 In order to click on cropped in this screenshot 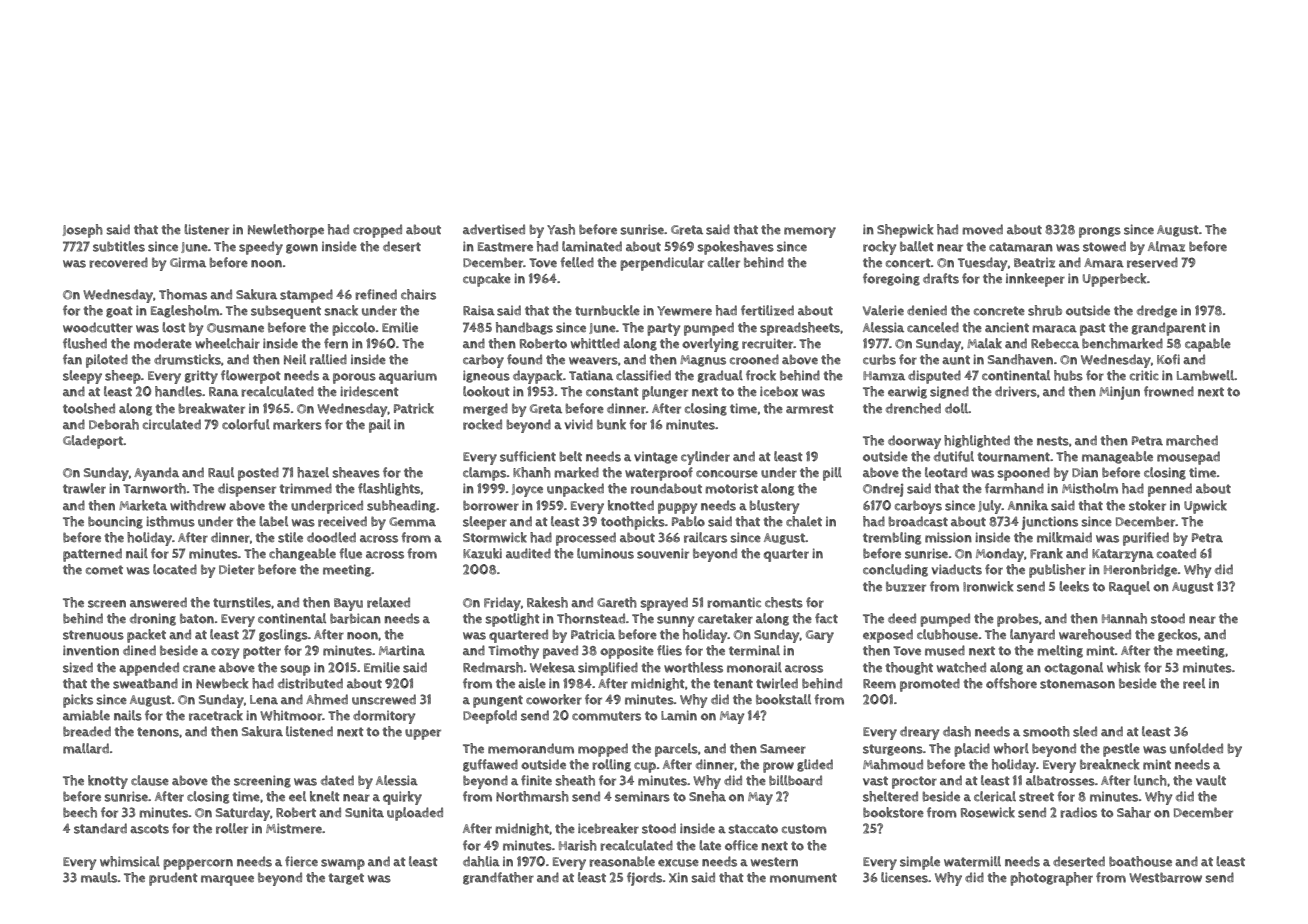, I will do `click(377, 231)`.
